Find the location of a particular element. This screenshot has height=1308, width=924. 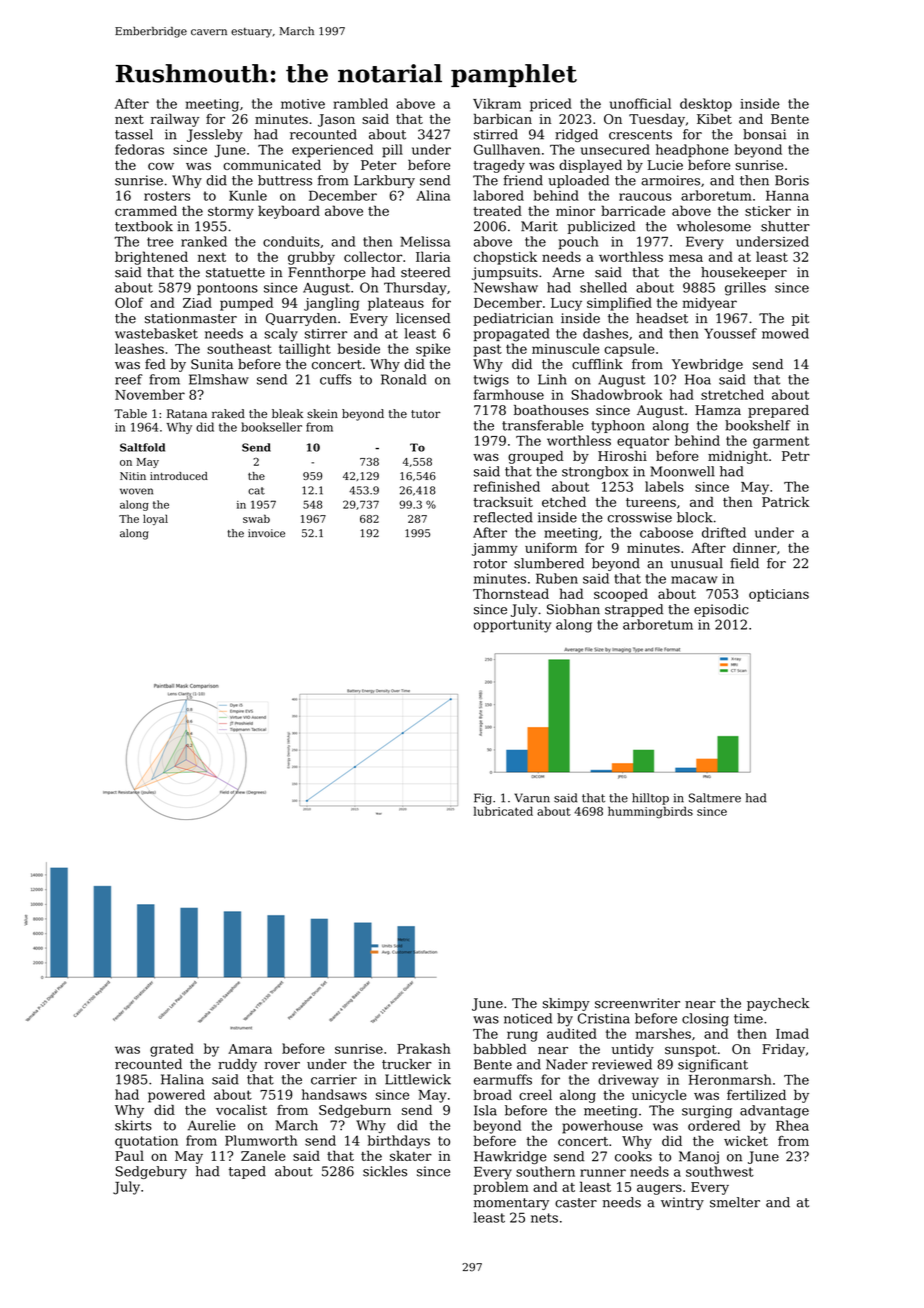

railway is located at coordinates (175, 120).
